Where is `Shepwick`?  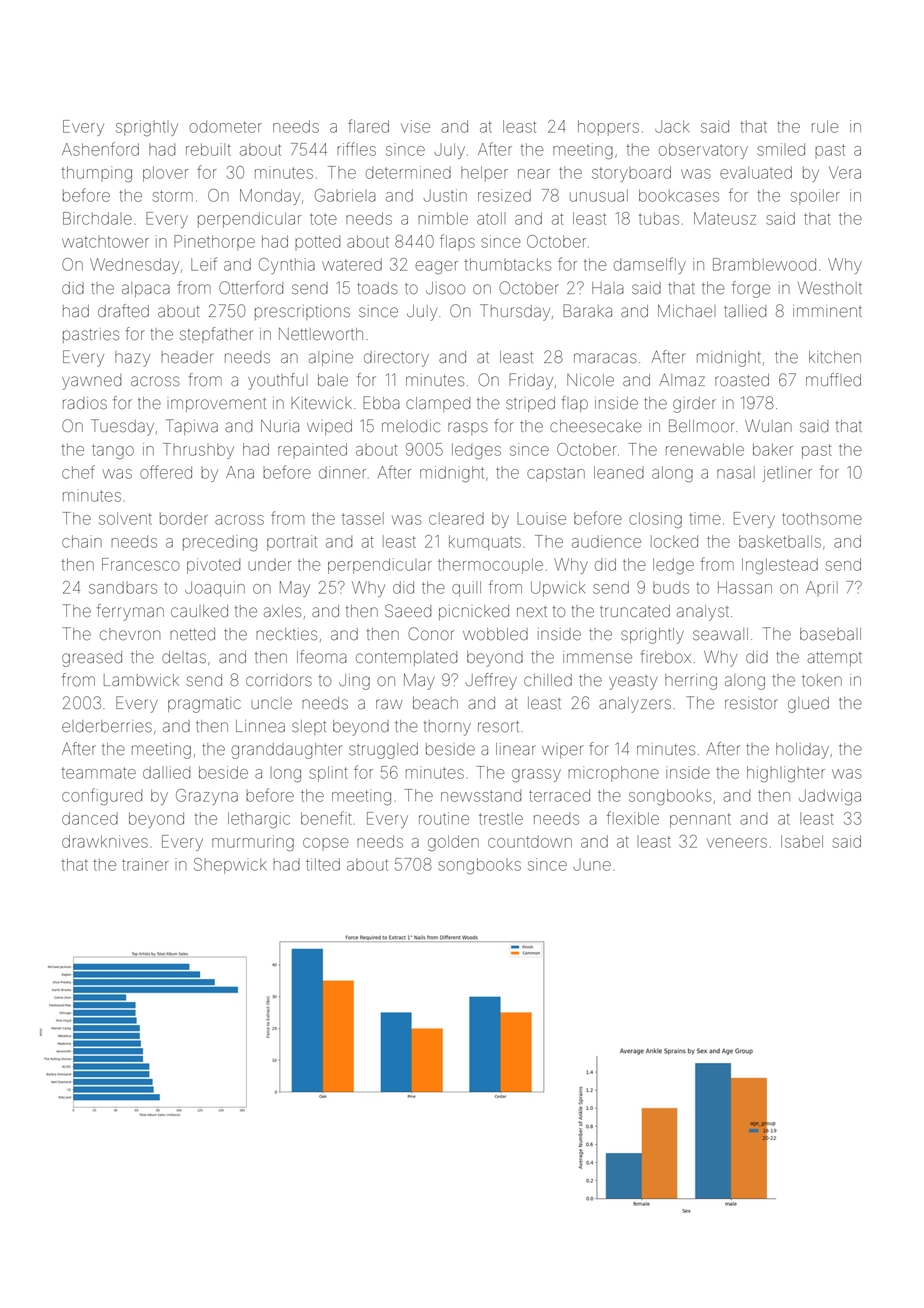 Shepwick is located at coordinates (230, 866).
